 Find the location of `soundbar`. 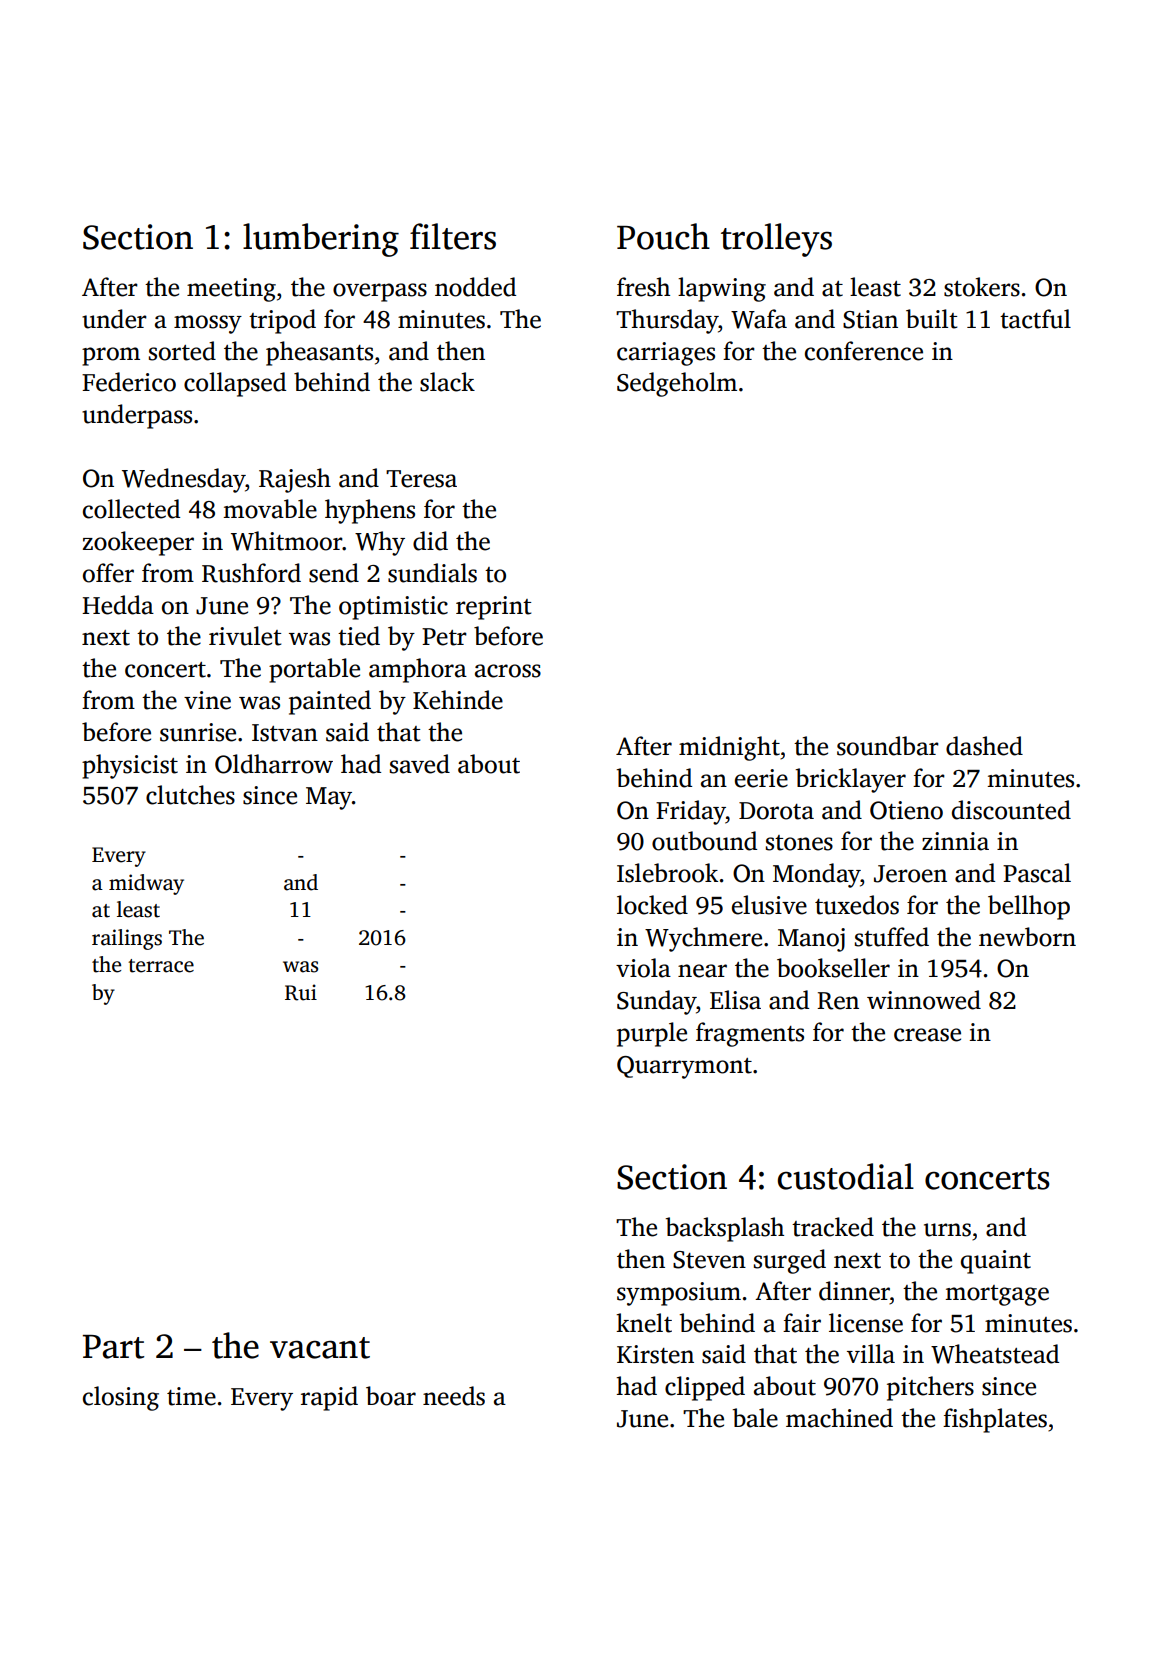

soundbar is located at coordinates (888, 746).
